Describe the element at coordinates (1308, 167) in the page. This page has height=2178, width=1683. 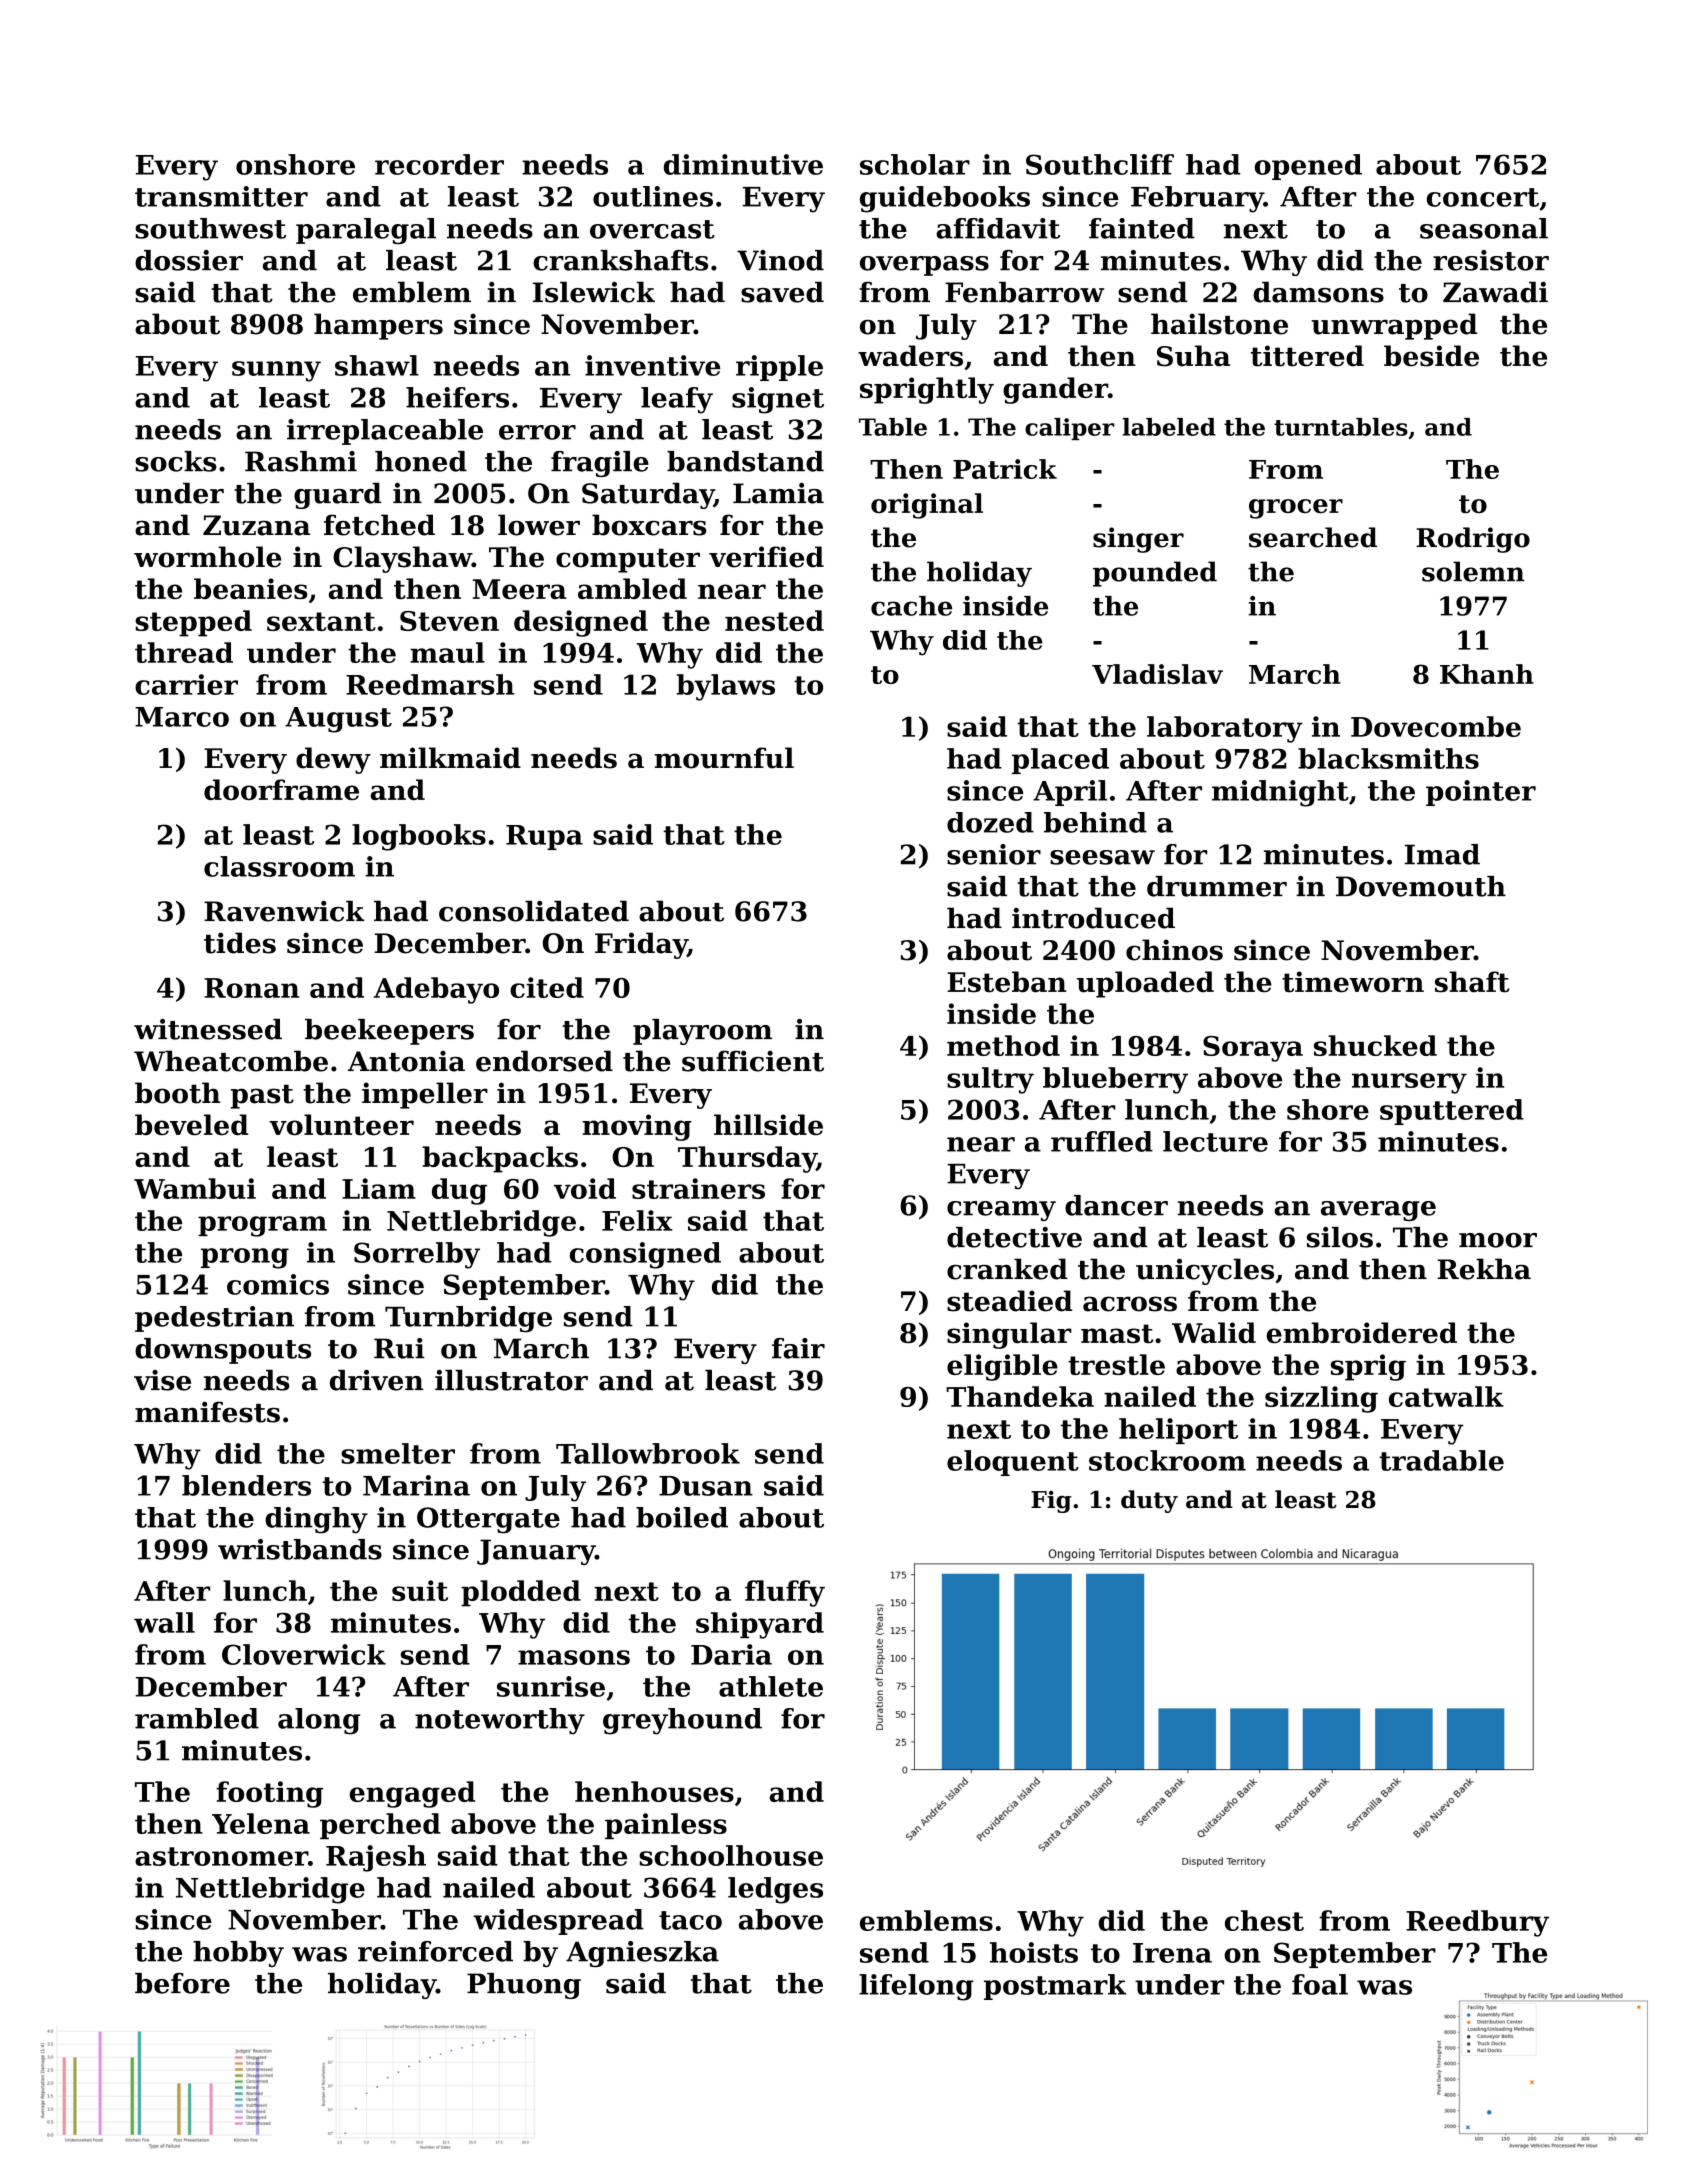
I see `opened` at that location.
